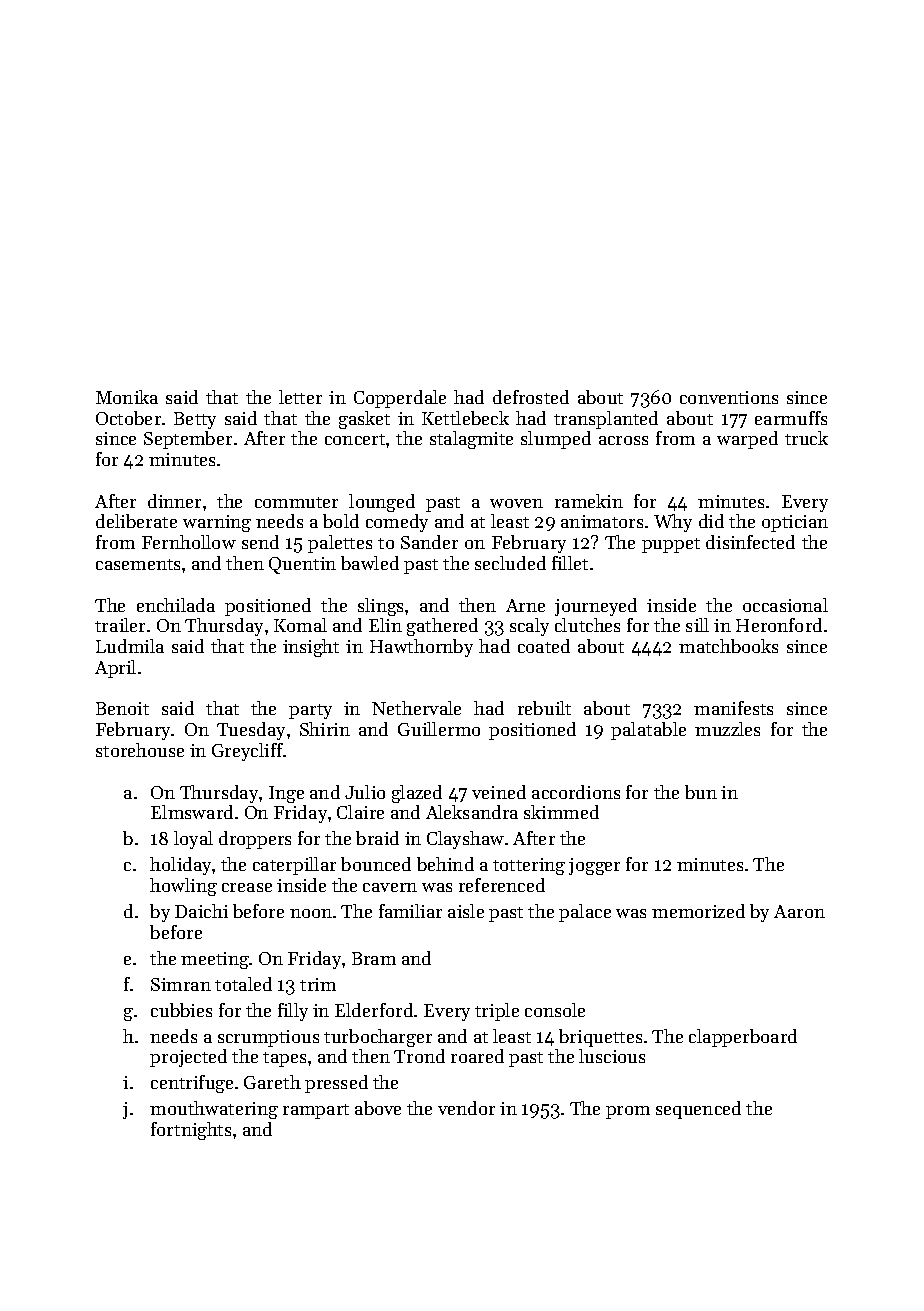  I want to click on insight, so click(311, 648).
